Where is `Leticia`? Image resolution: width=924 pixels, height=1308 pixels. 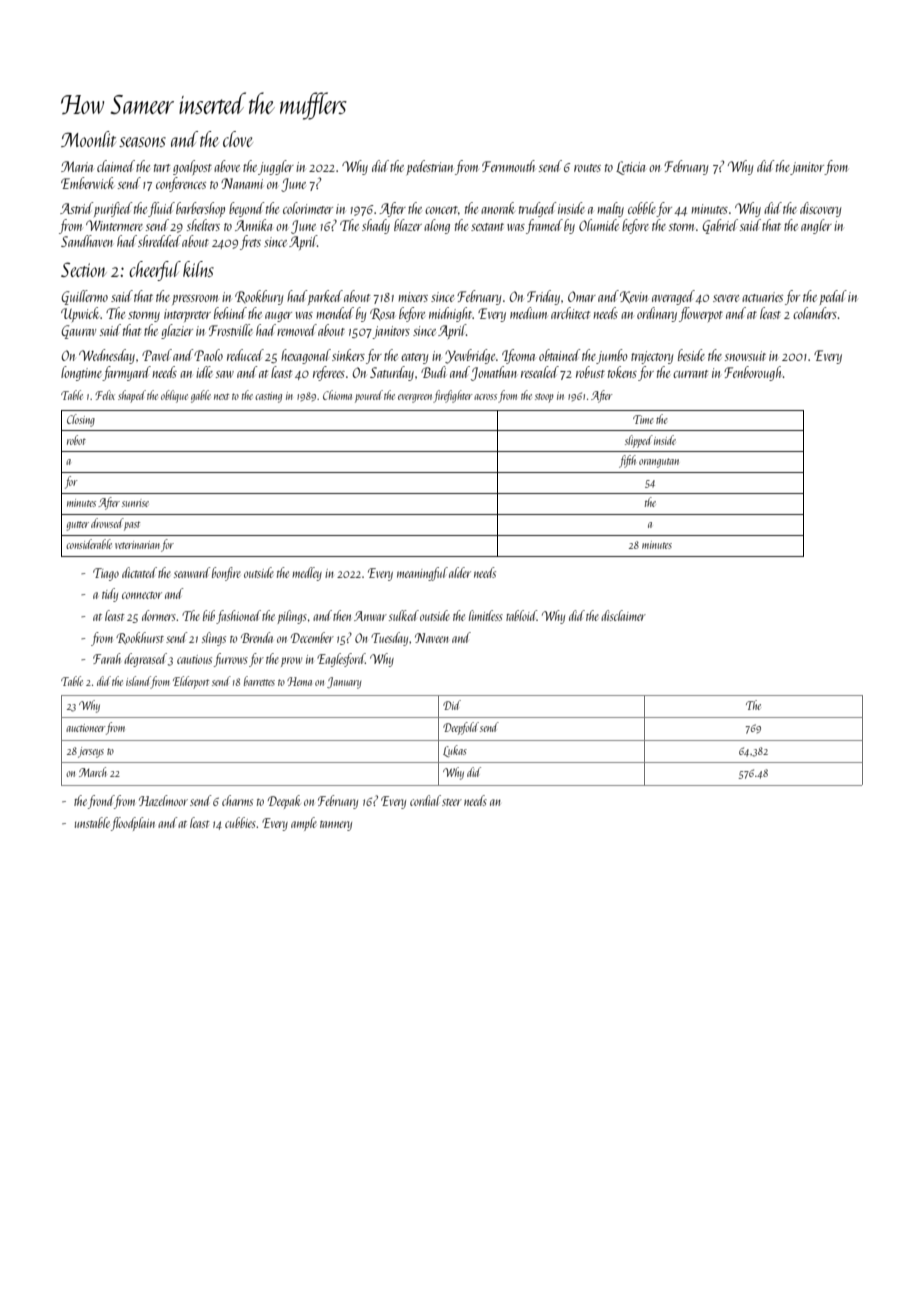
Leticia is located at coordinates (630, 168).
